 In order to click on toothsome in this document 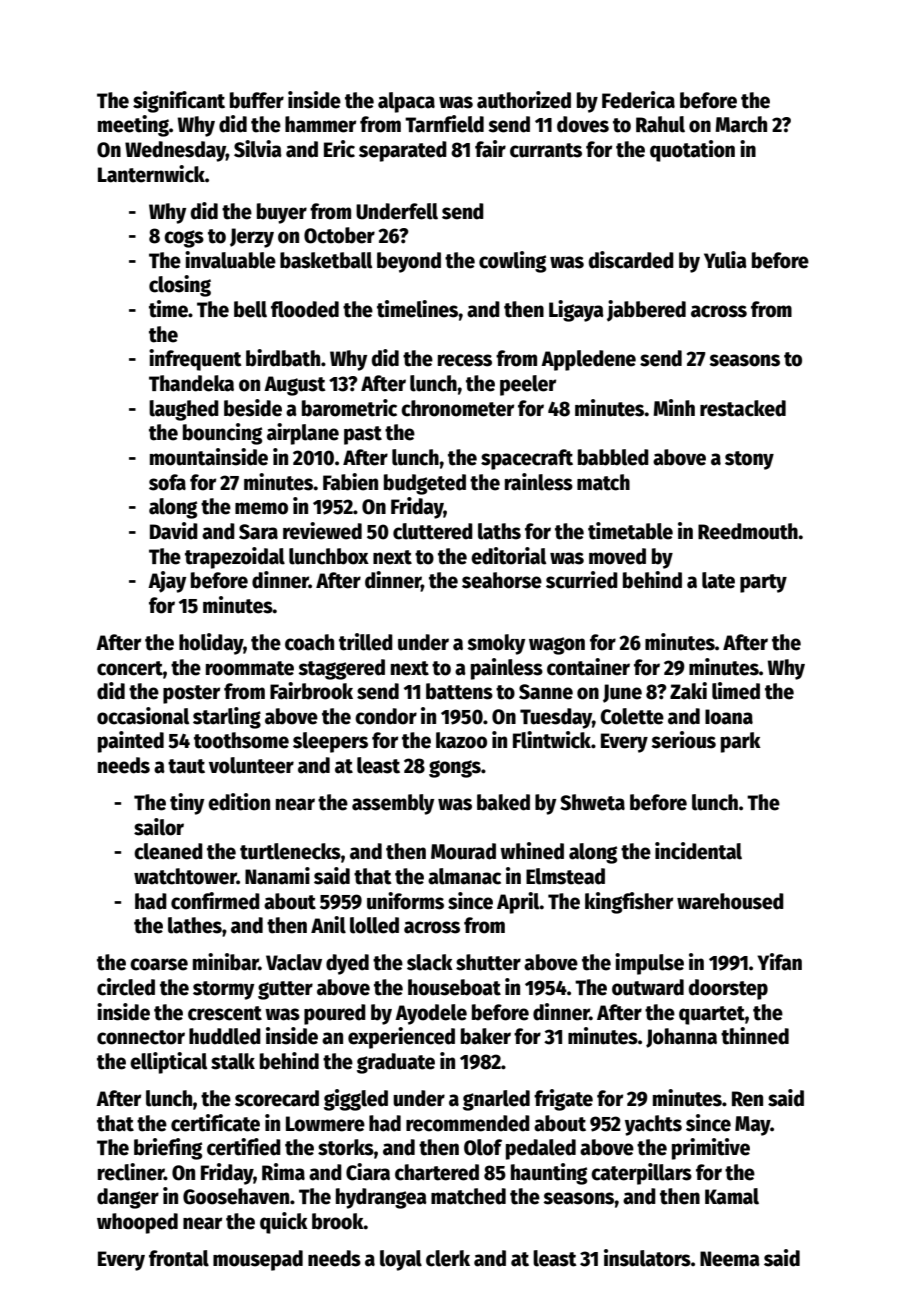, I will do `click(241, 740)`.
